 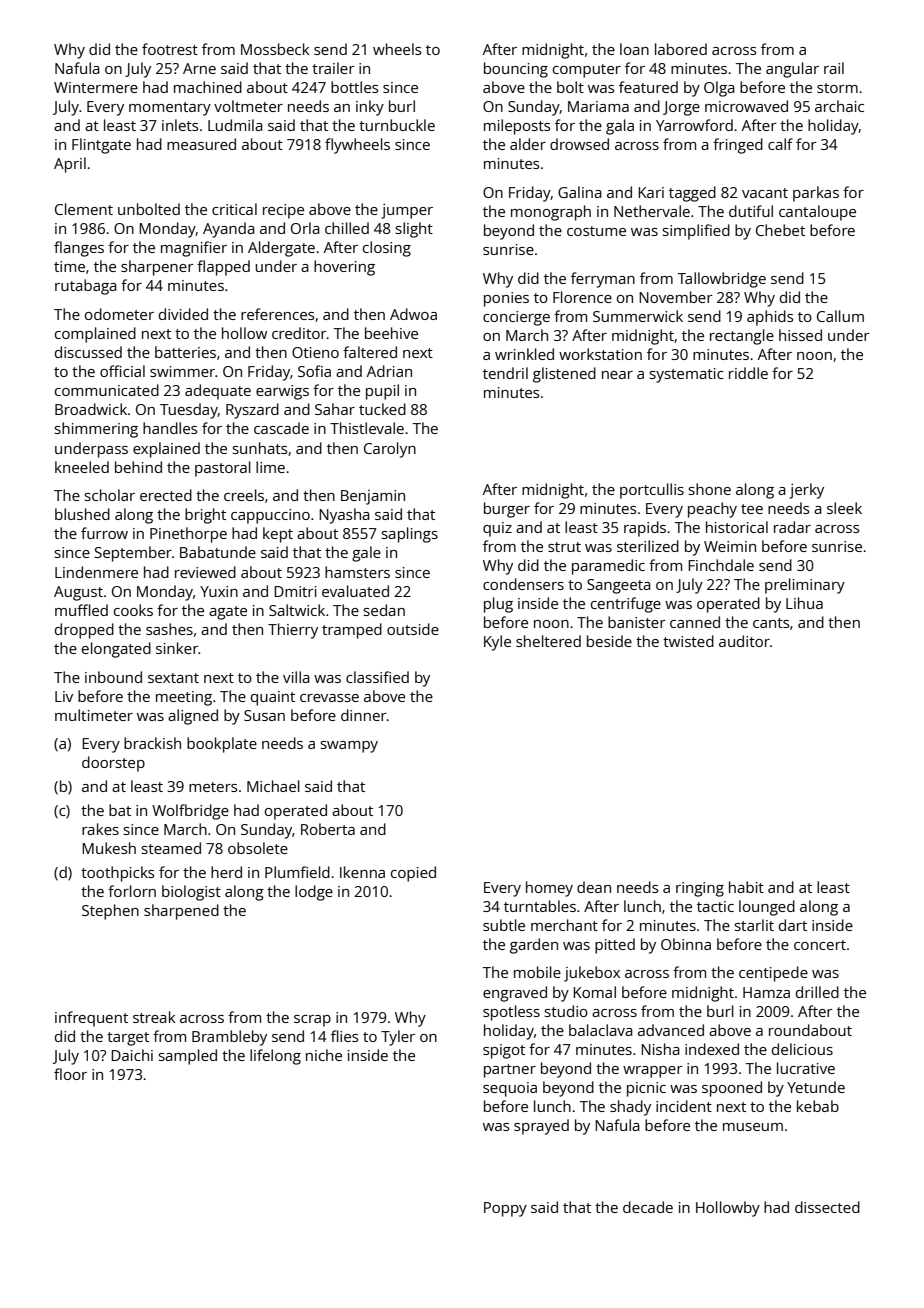 What do you see at coordinates (505, 373) in the screenshot?
I see `tendril` at bounding box center [505, 373].
